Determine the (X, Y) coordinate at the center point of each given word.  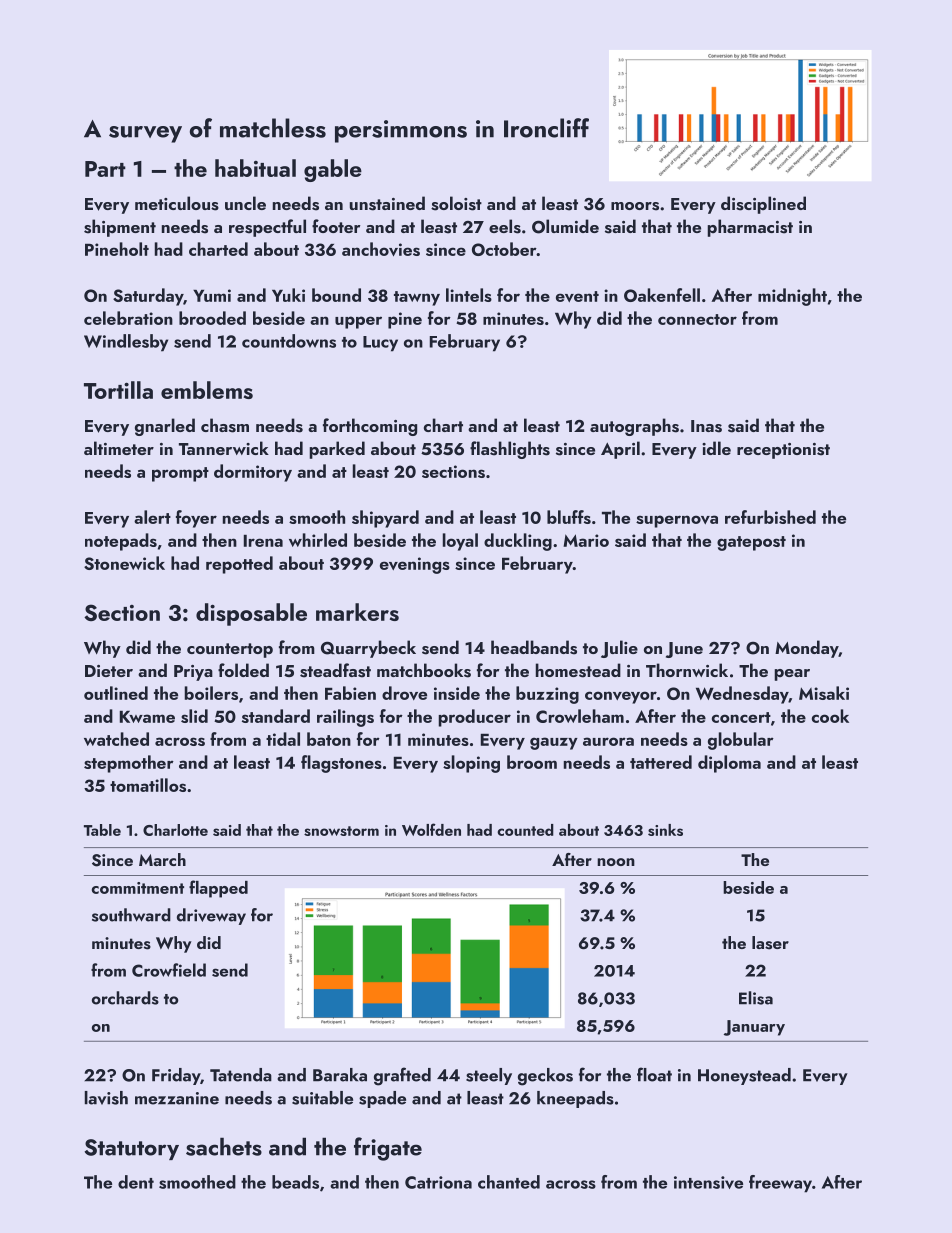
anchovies (381, 249)
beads (295, 1182)
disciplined (763, 205)
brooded (212, 318)
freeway (780, 1184)
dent (136, 1182)
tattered (661, 762)
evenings (415, 565)
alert (152, 517)
